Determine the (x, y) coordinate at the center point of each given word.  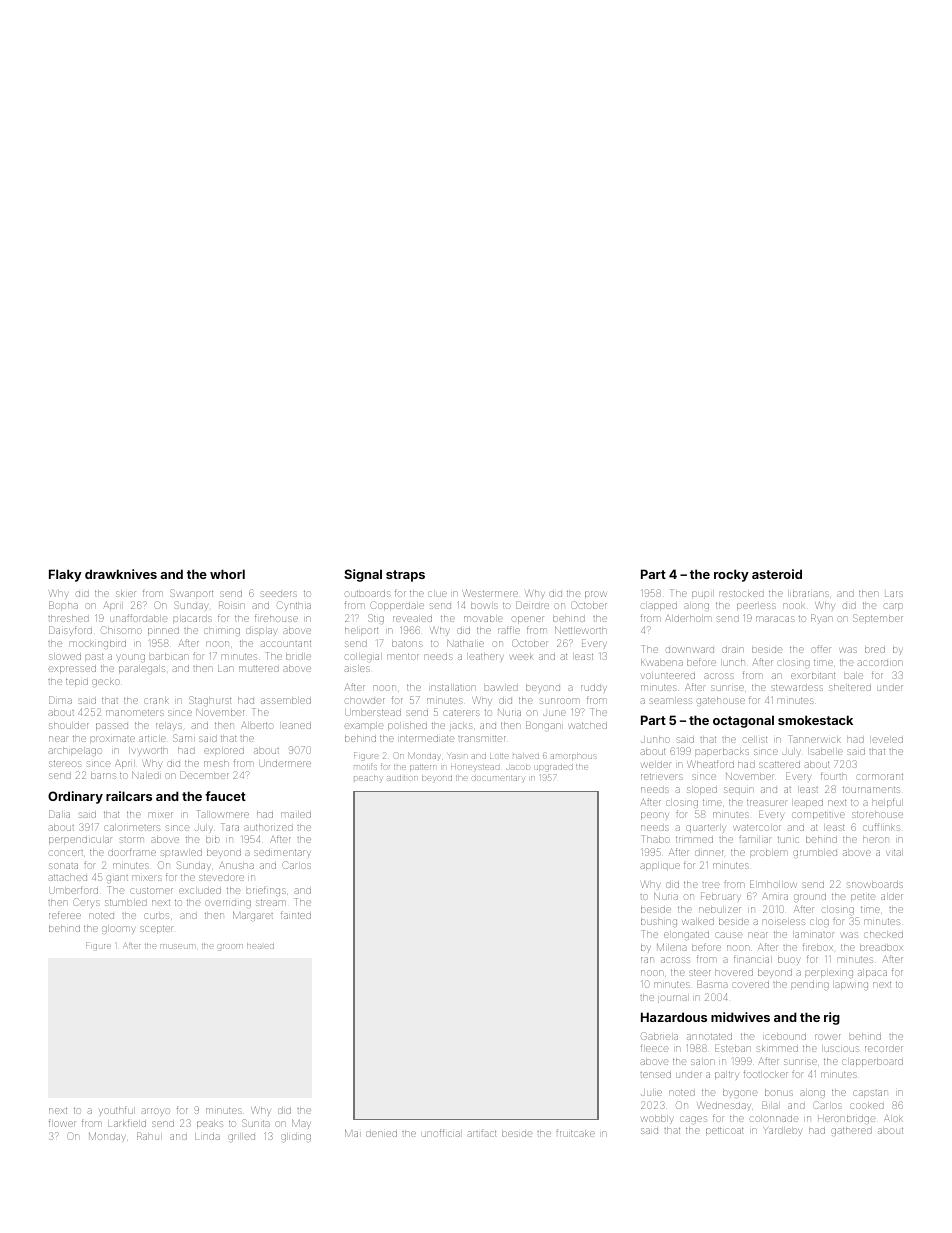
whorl (227, 574)
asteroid (777, 574)
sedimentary (283, 853)
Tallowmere (223, 814)
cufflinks (881, 827)
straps (405, 576)
